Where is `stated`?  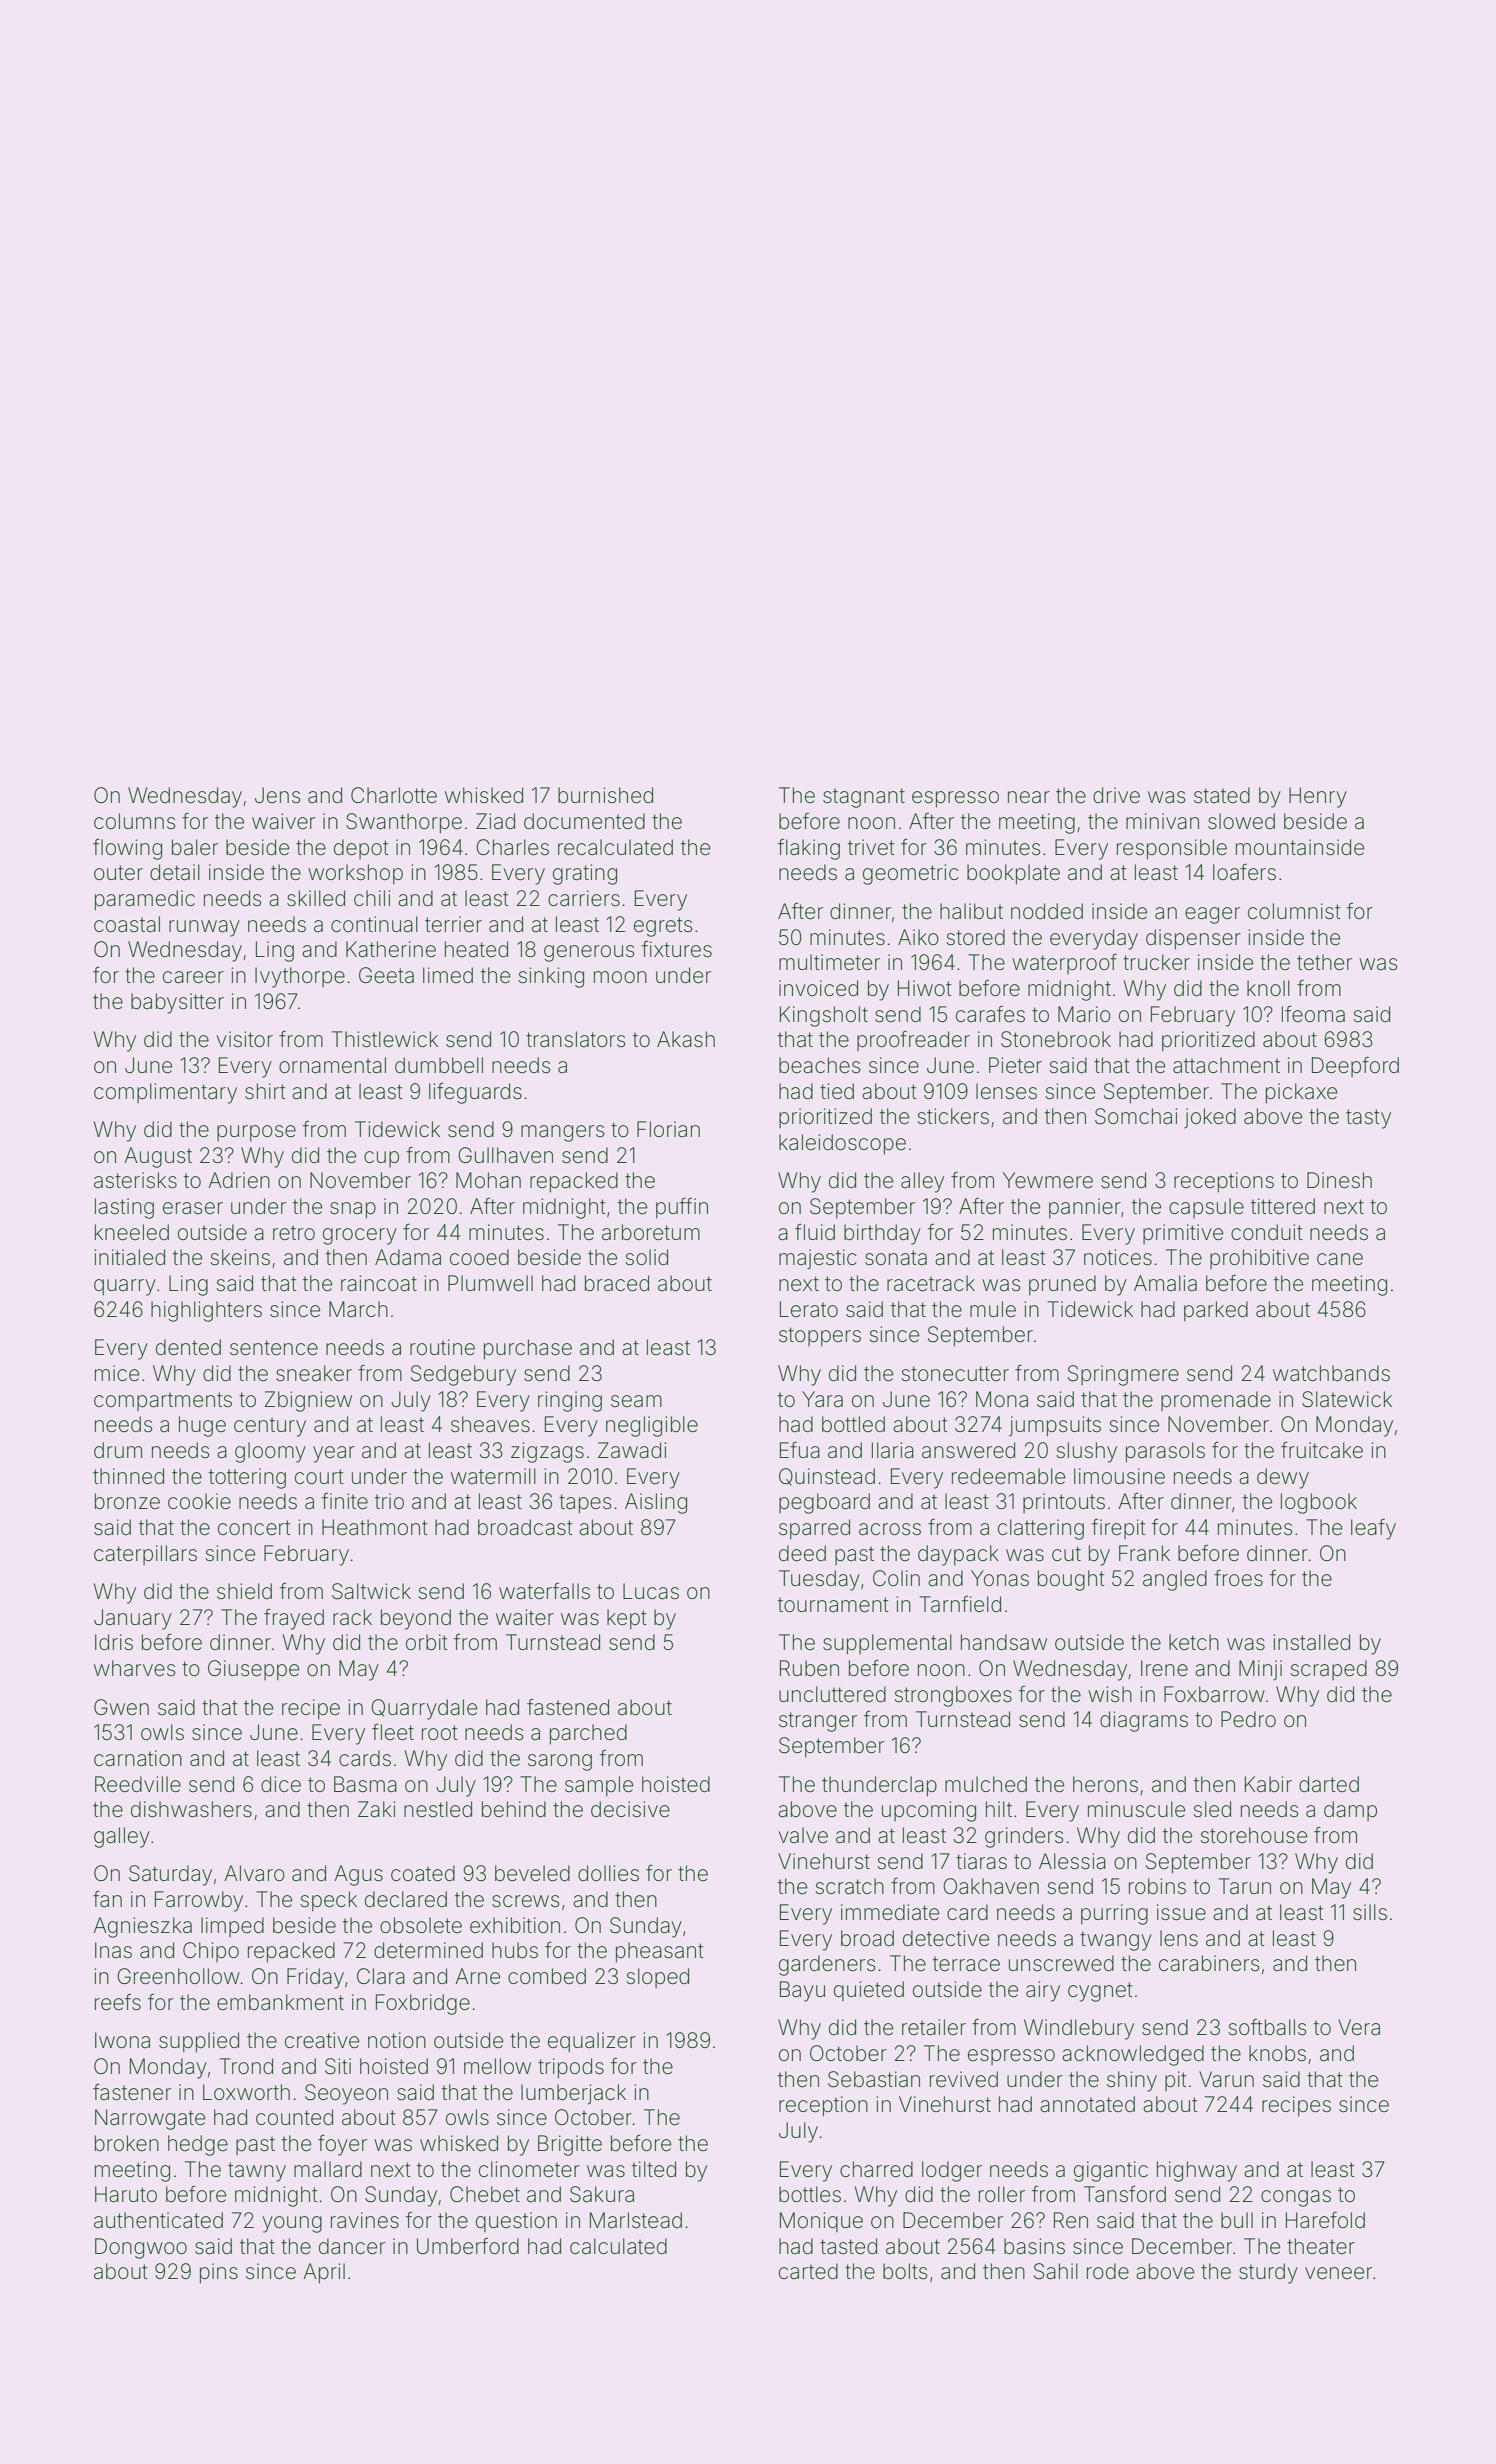 stated is located at coordinates (1222, 795).
